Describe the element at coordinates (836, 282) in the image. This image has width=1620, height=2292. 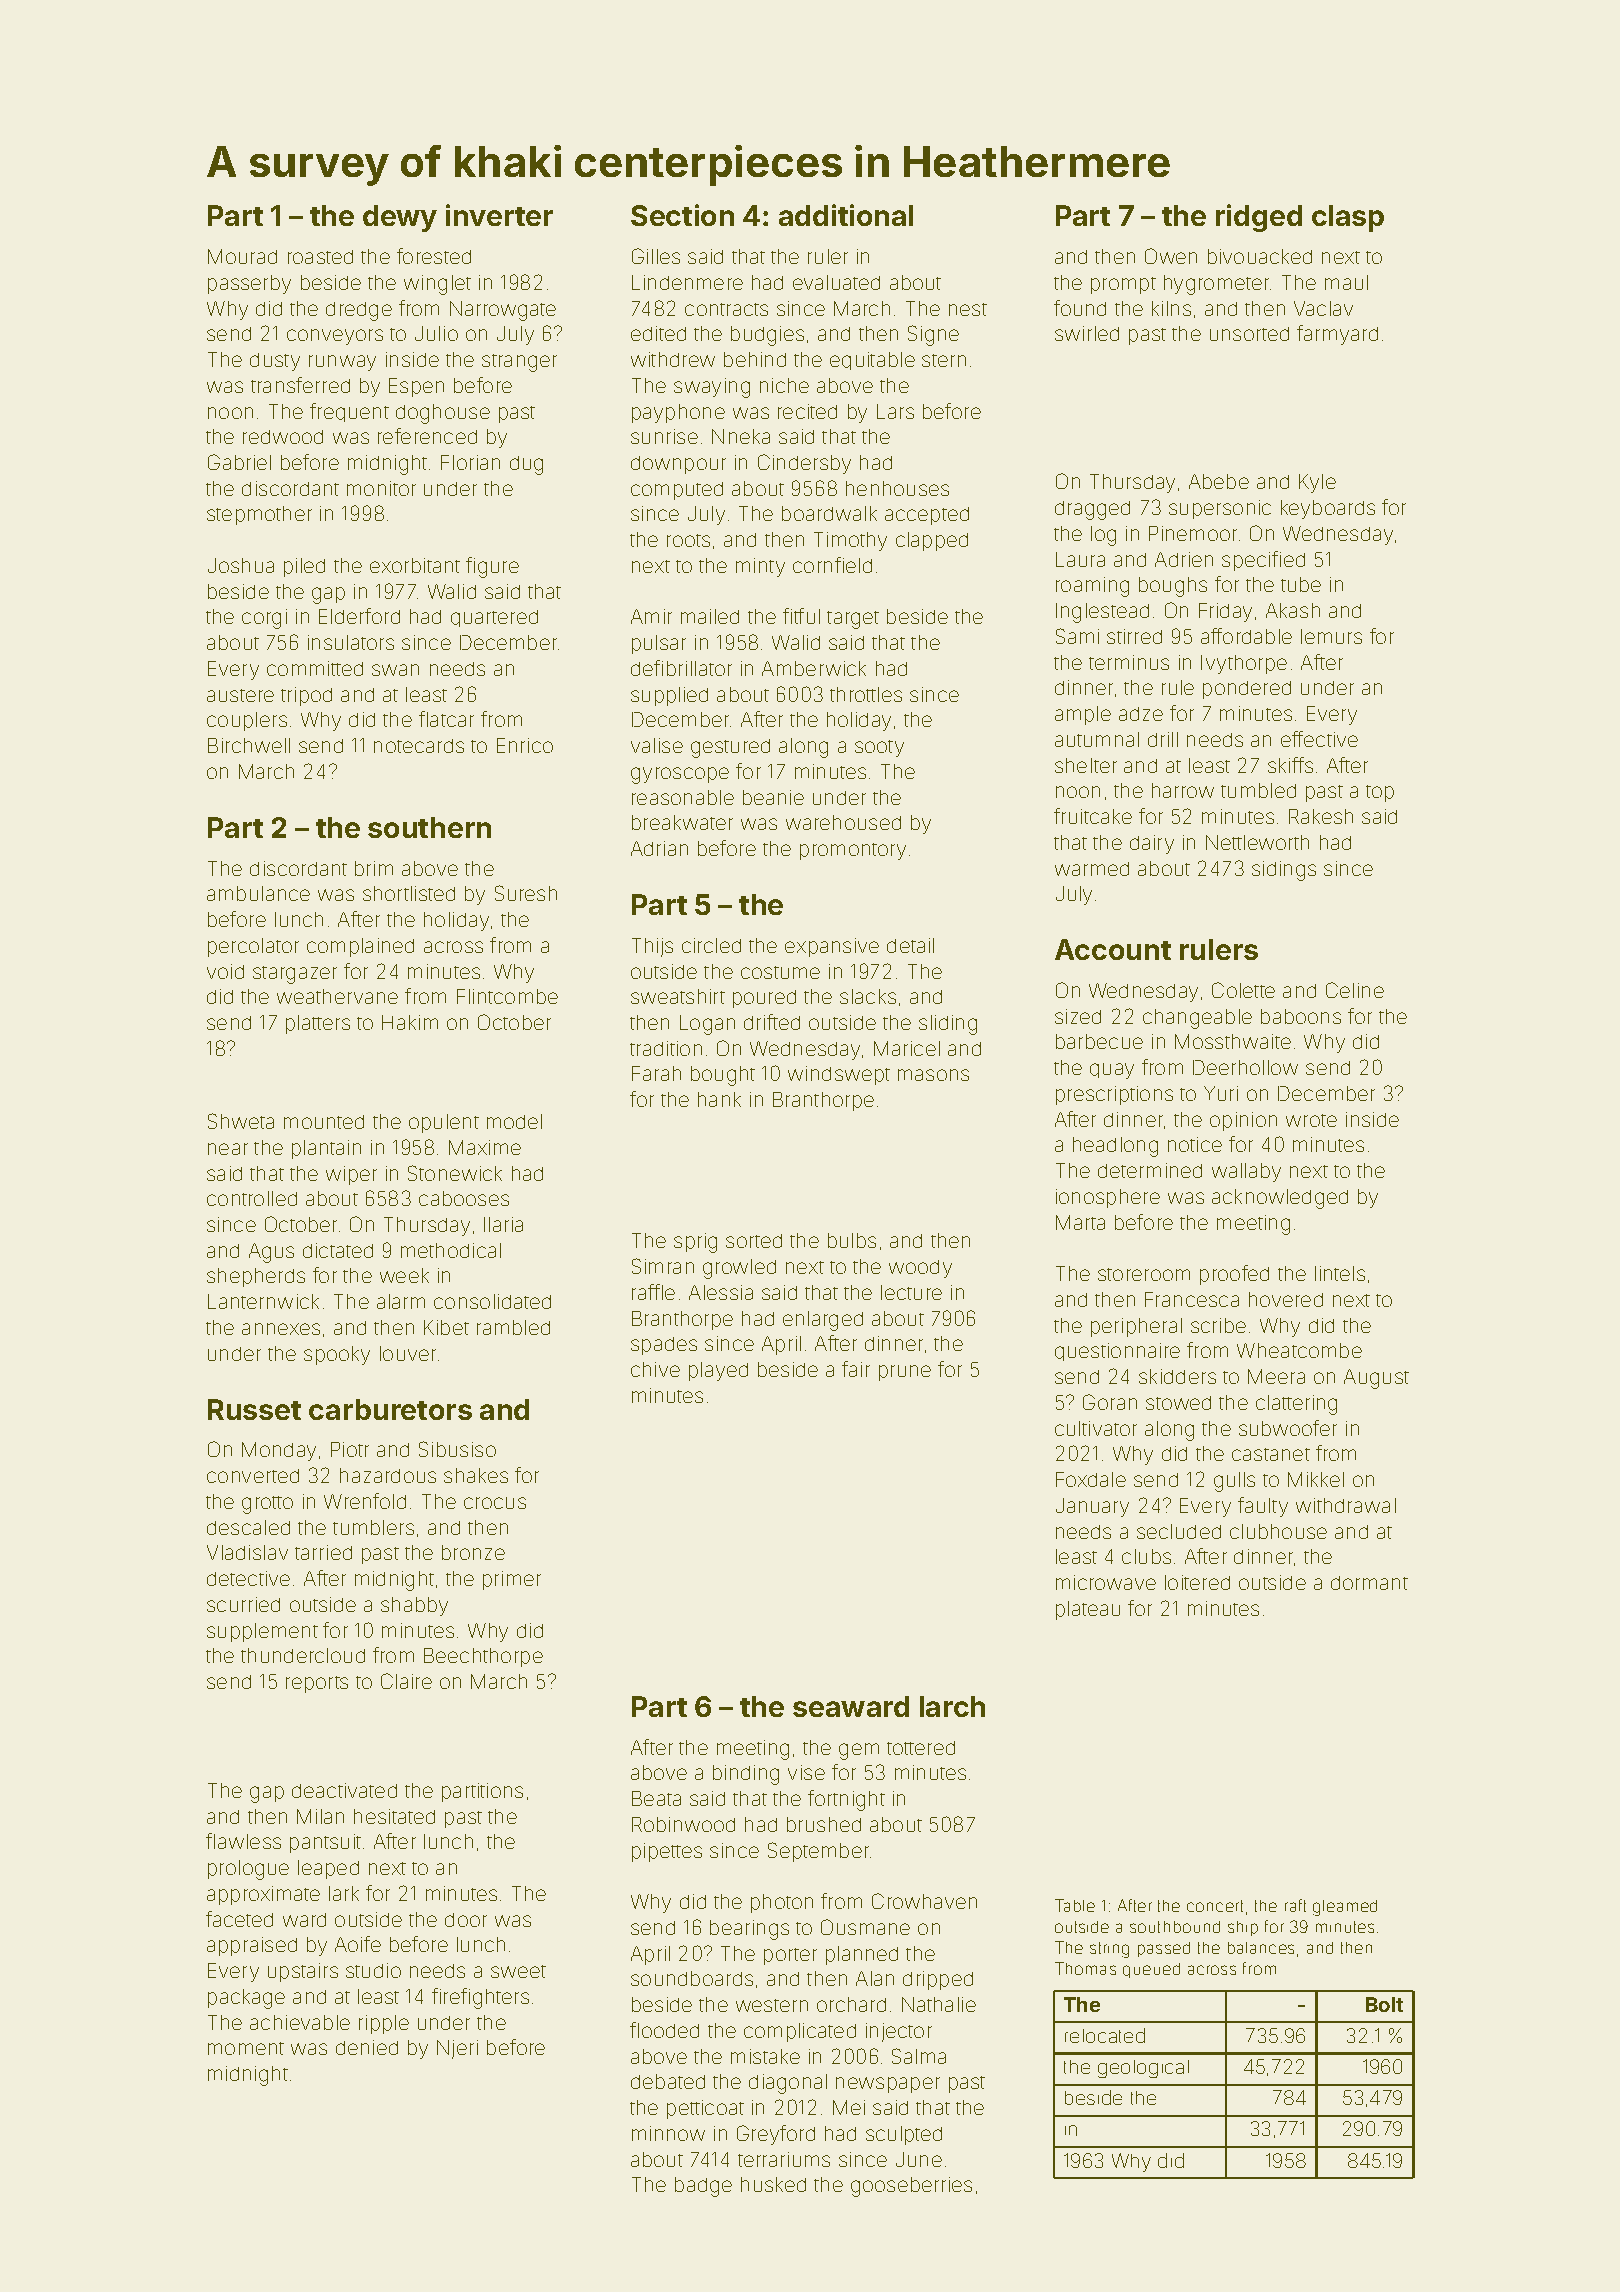
I see `evaluated` at that location.
